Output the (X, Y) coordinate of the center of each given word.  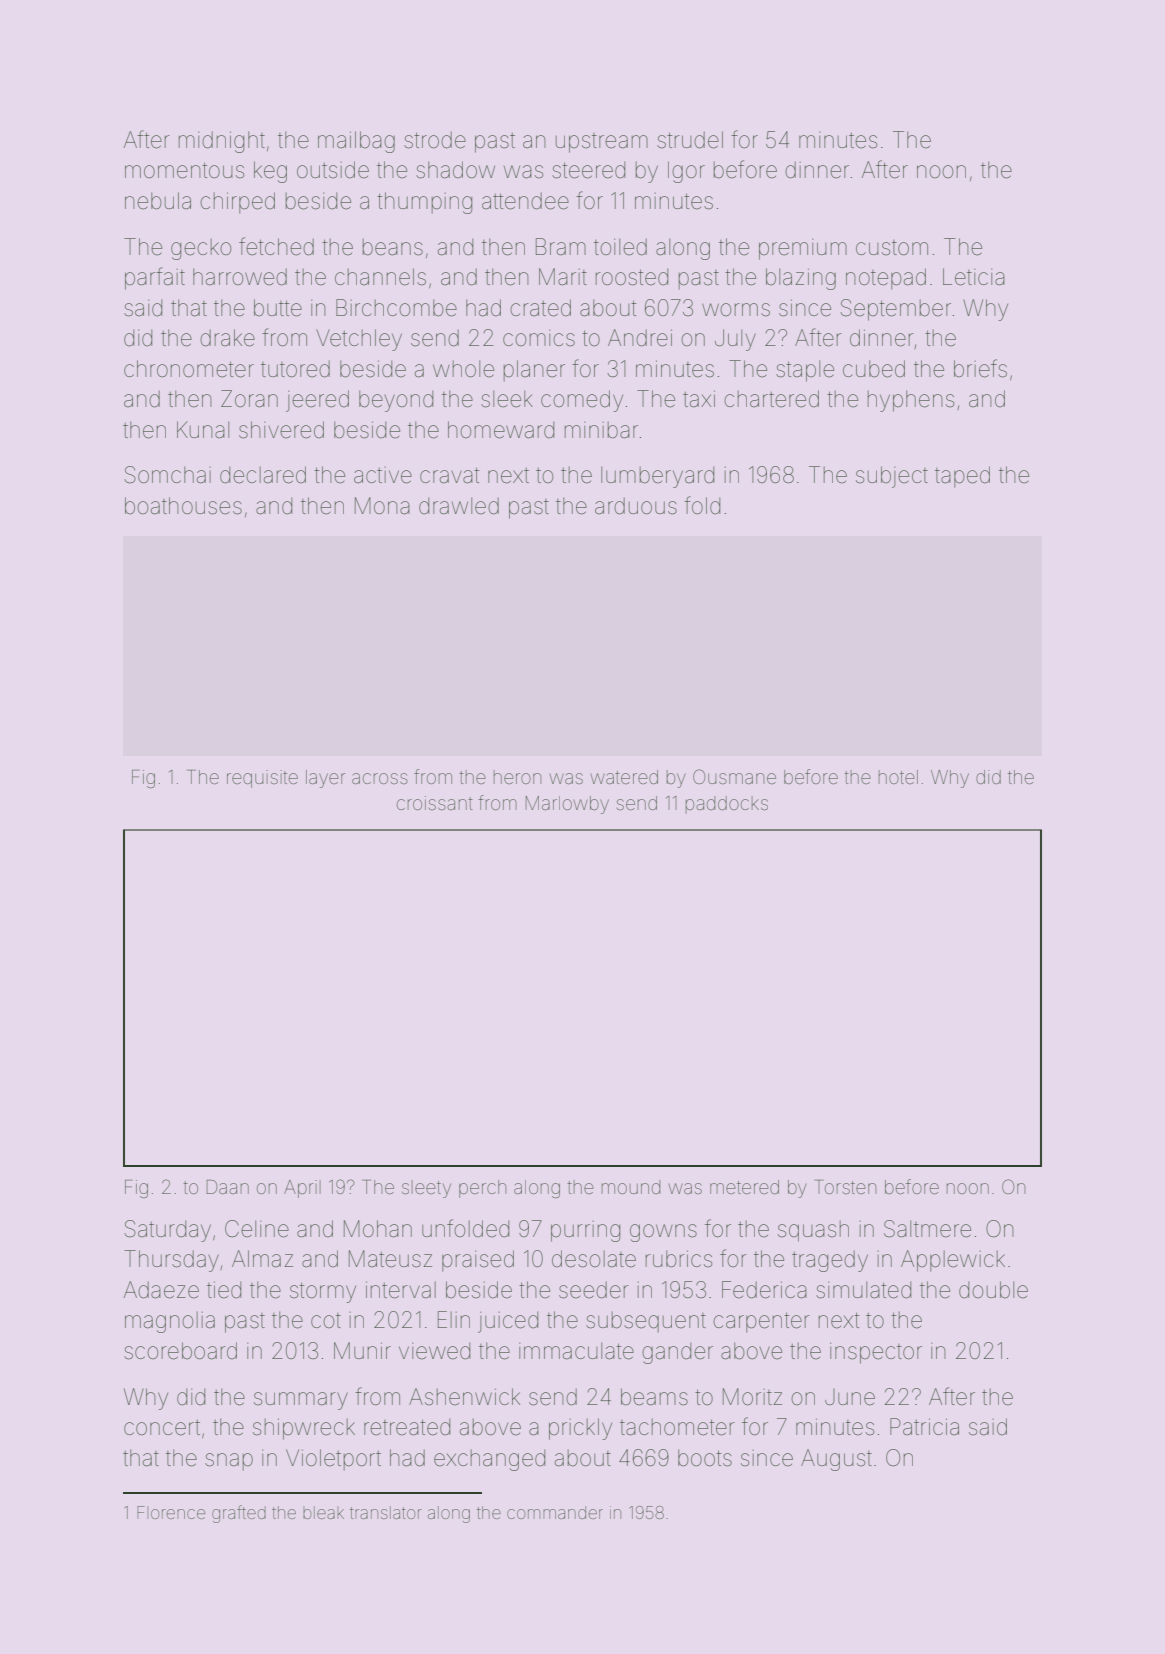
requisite (262, 779)
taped (962, 477)
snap (229, 1462)
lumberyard (657, 477)
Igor (686, 172)
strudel (690, 140)
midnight (222, 142)
